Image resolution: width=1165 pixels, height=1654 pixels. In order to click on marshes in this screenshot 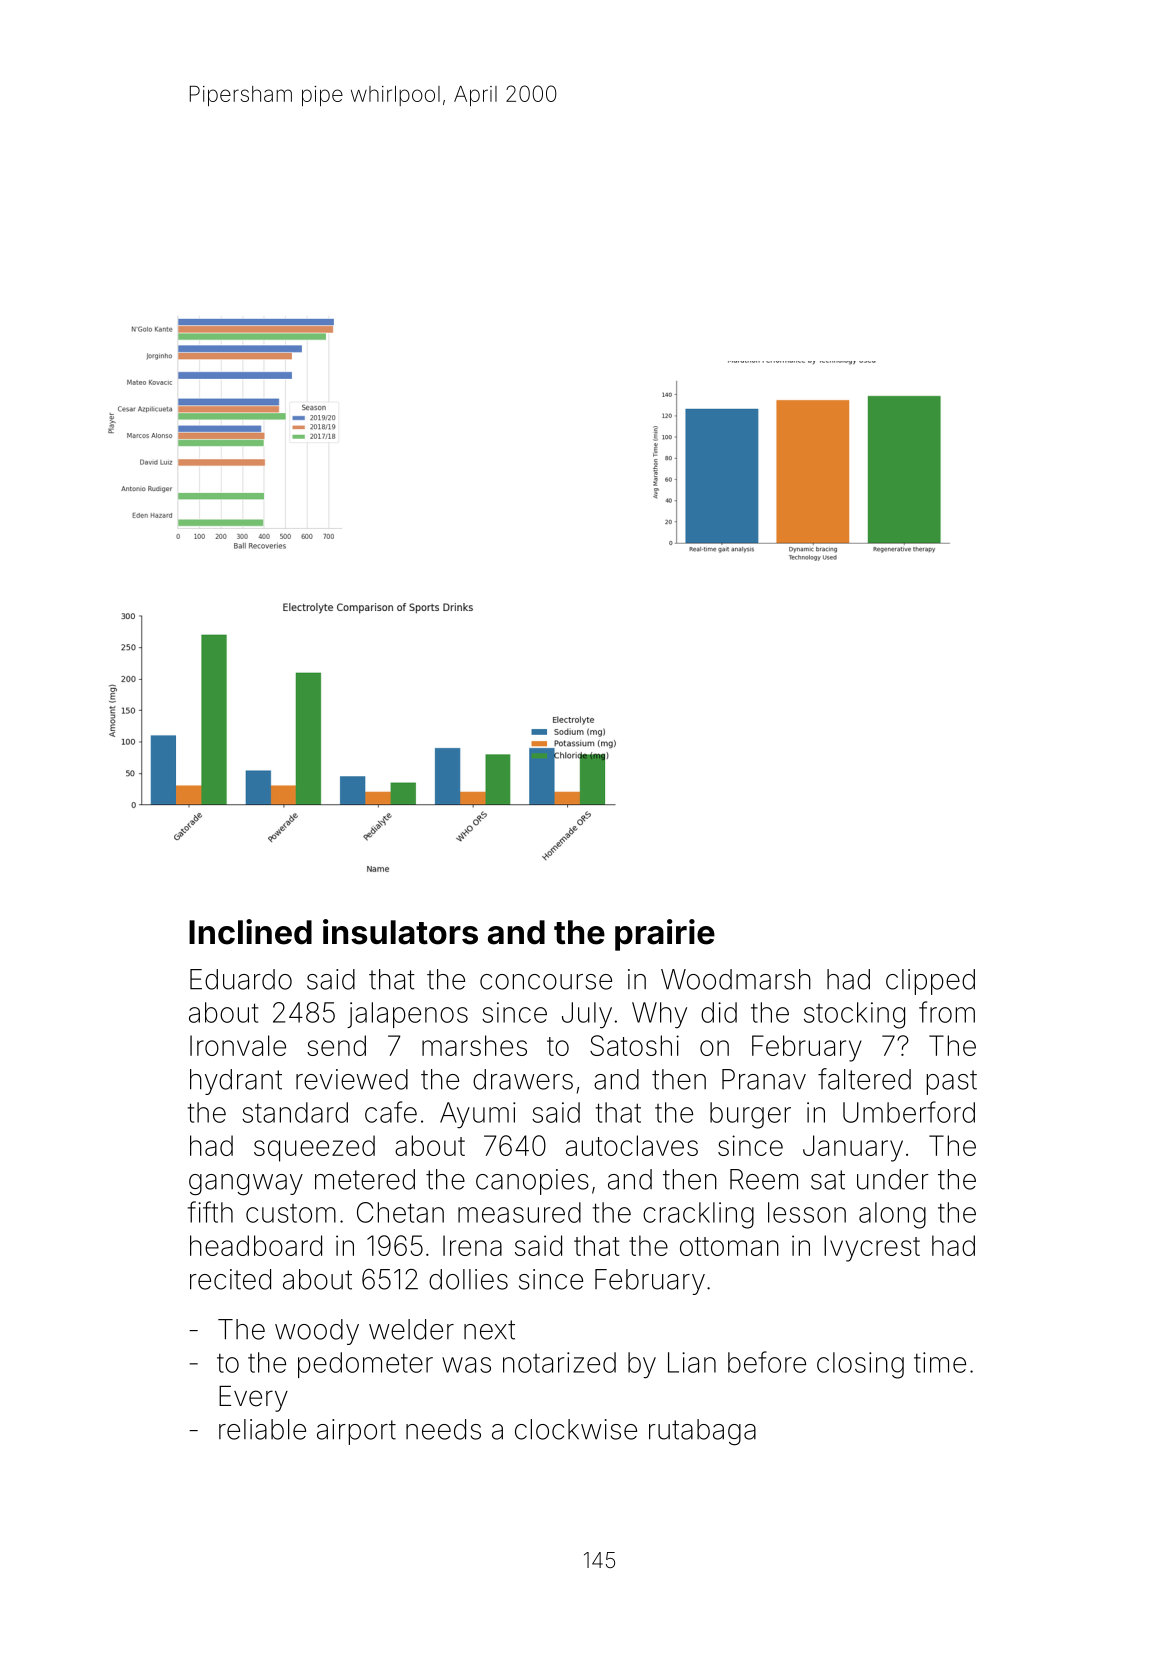, I will do `click(474, 1045)`.
